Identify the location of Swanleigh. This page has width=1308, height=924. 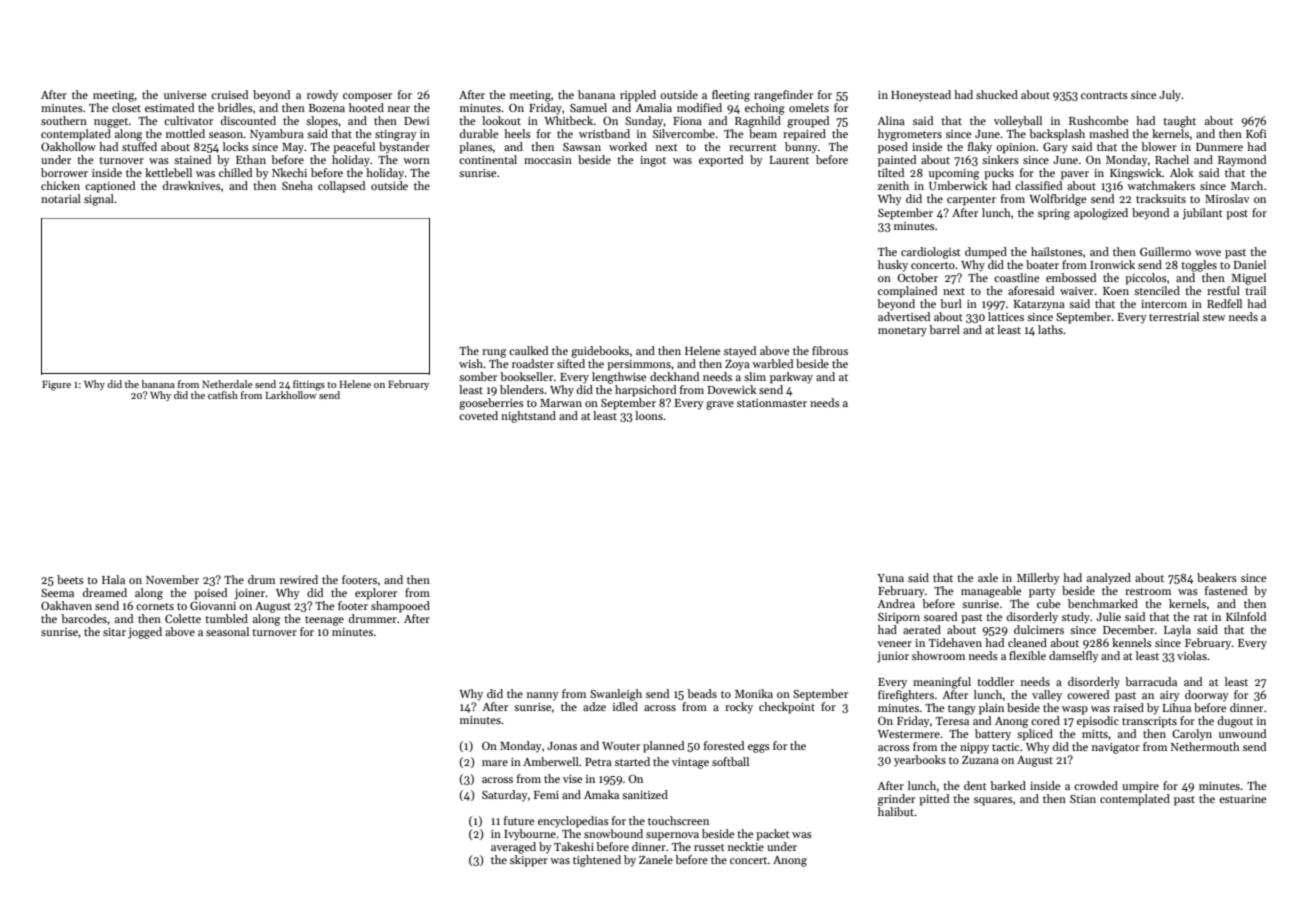
(616, 695).
